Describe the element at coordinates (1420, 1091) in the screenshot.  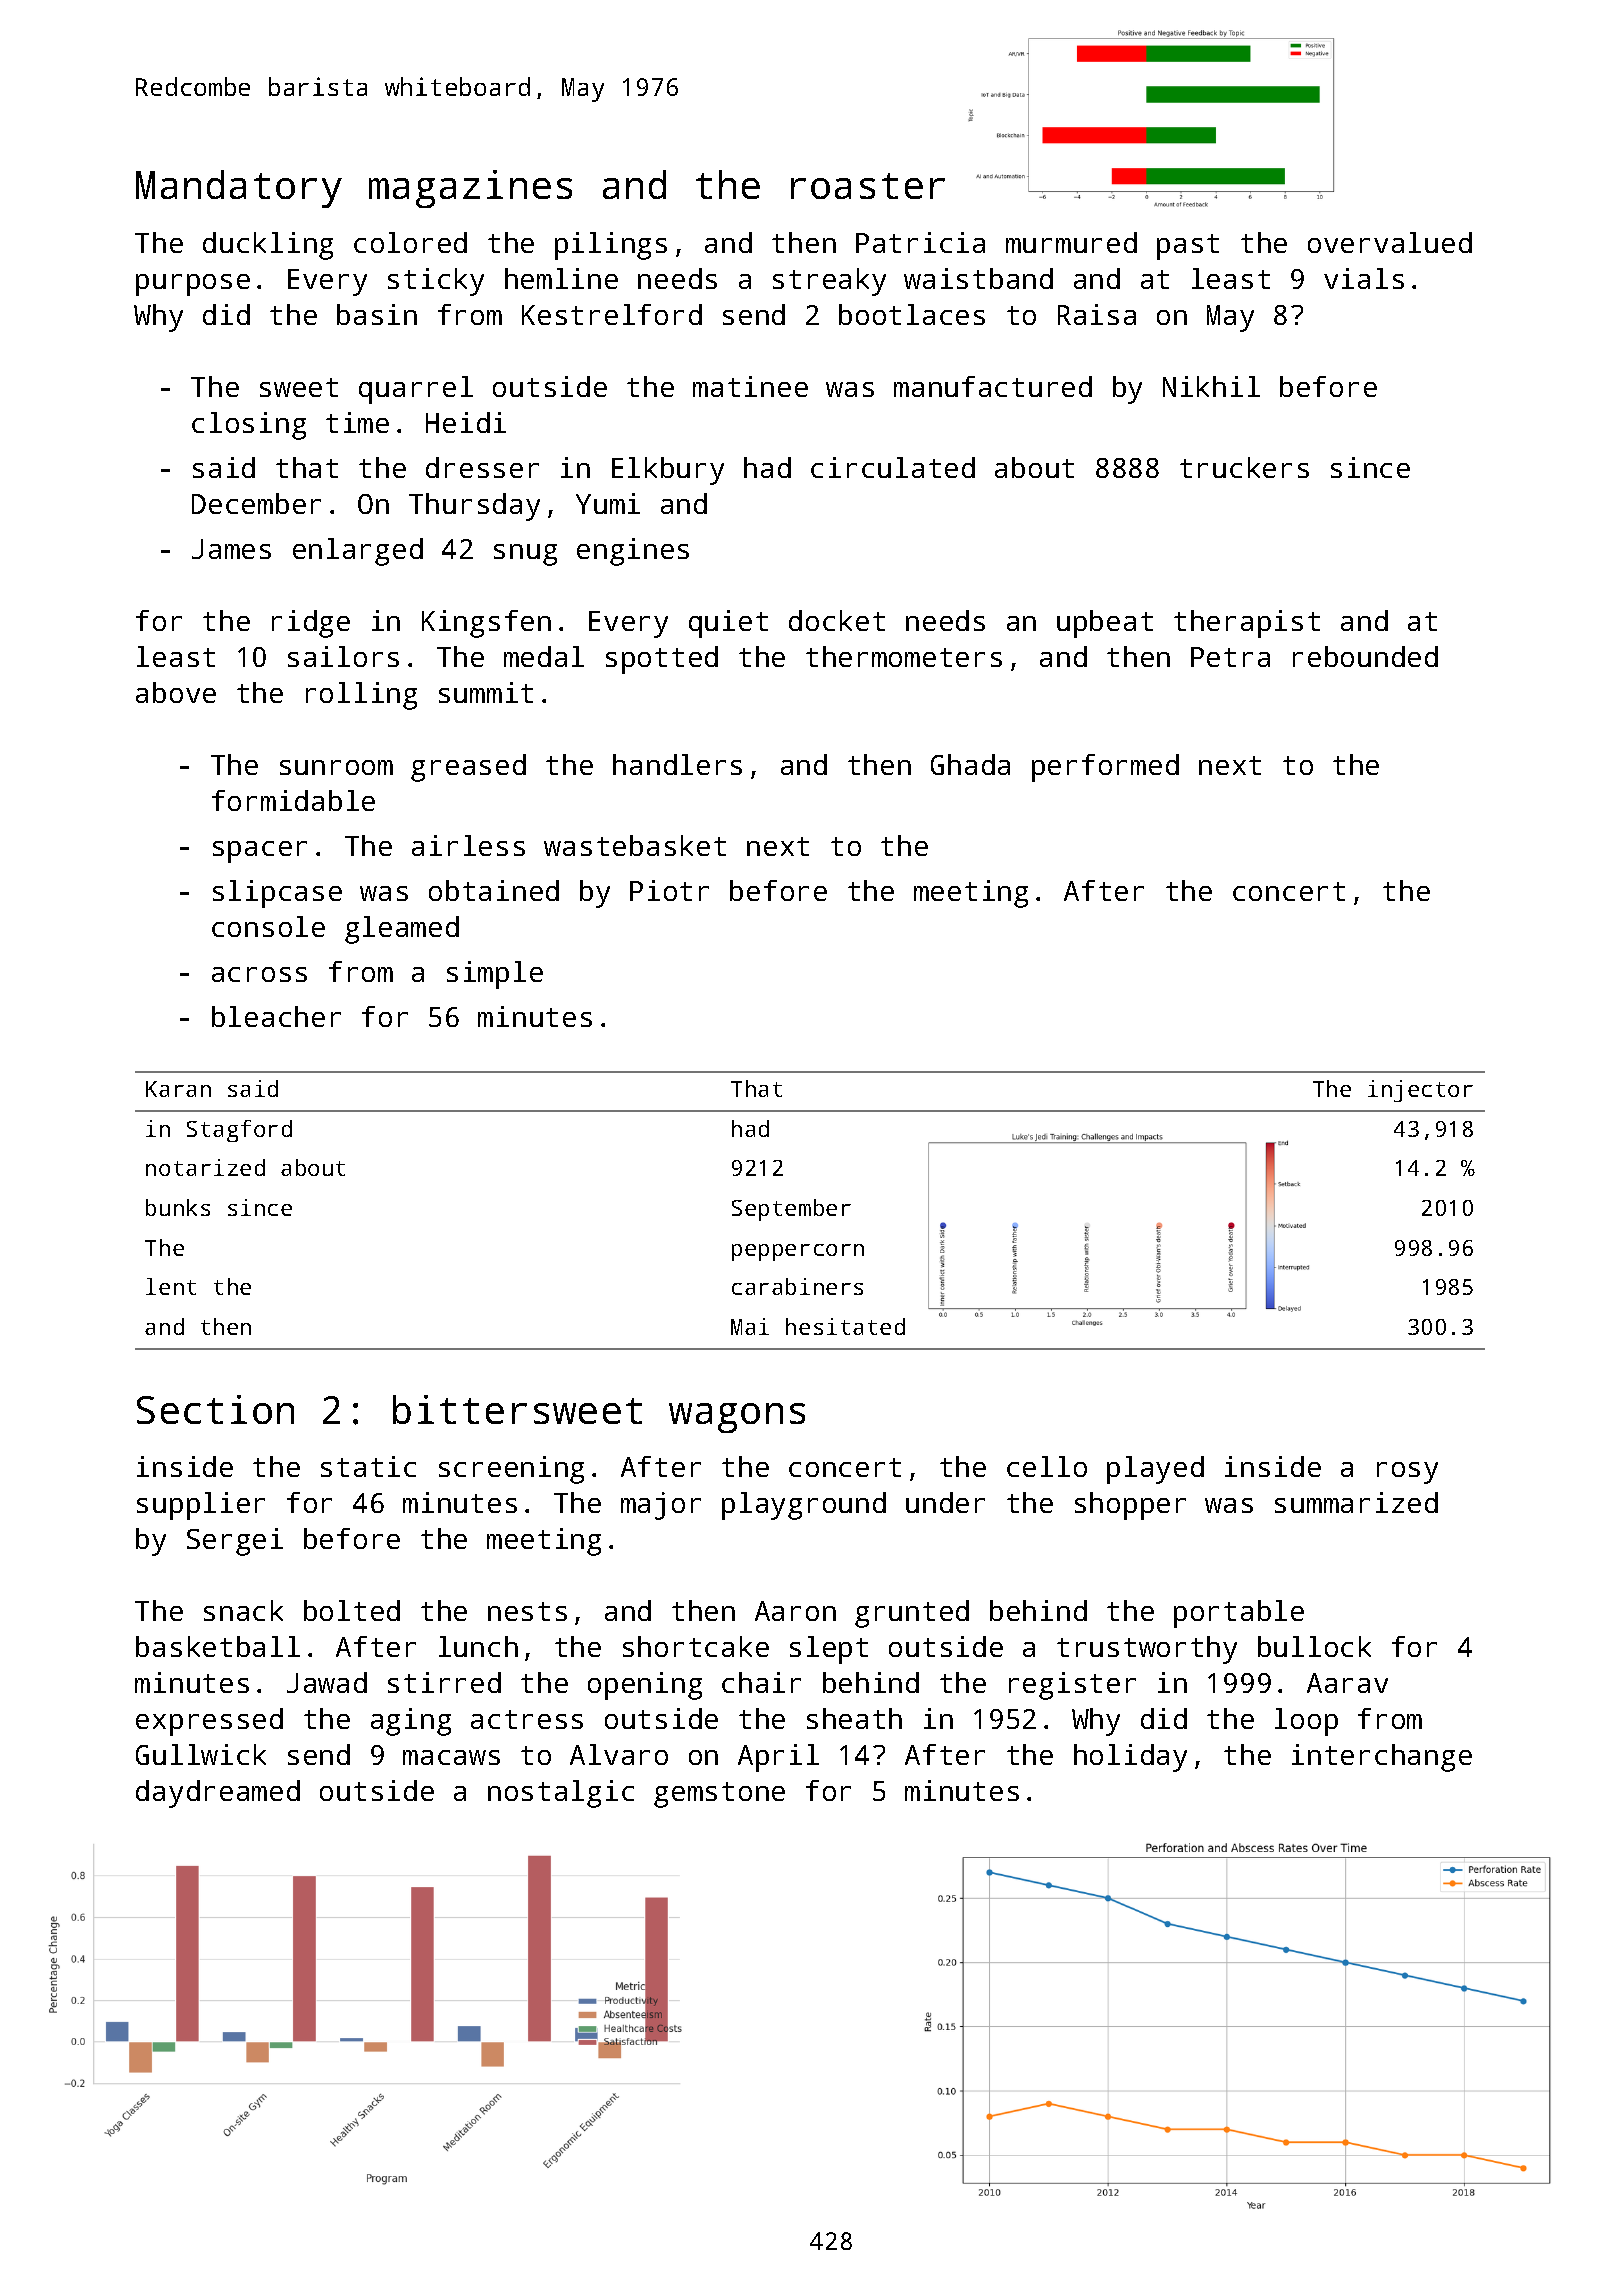
I see `injector` at that location.
